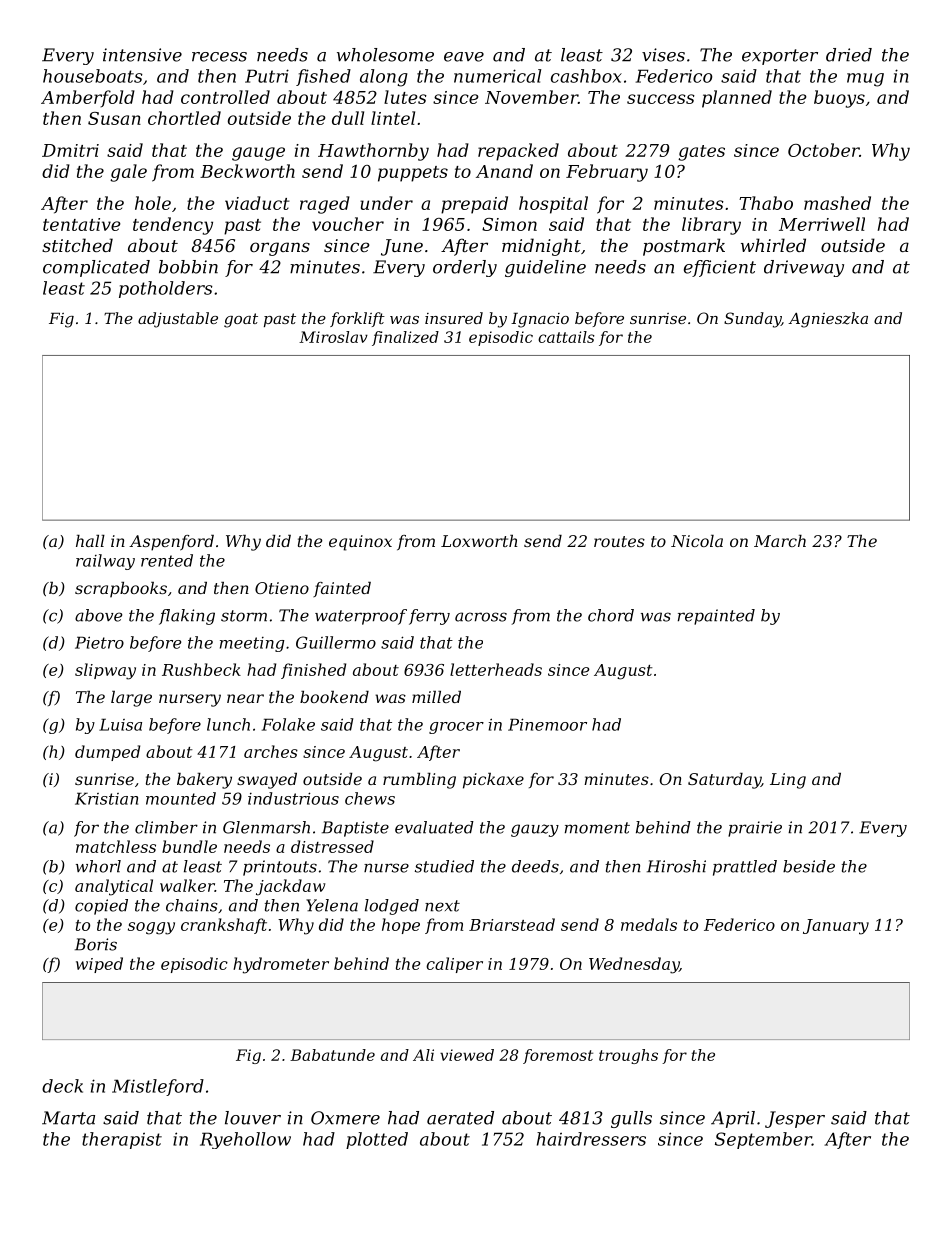 The height and width of the screenshot is (1233, 952). What do you see at coordinates (663, 55) in the screenshot?
I see `vises` at bounding box center [663, 55].
